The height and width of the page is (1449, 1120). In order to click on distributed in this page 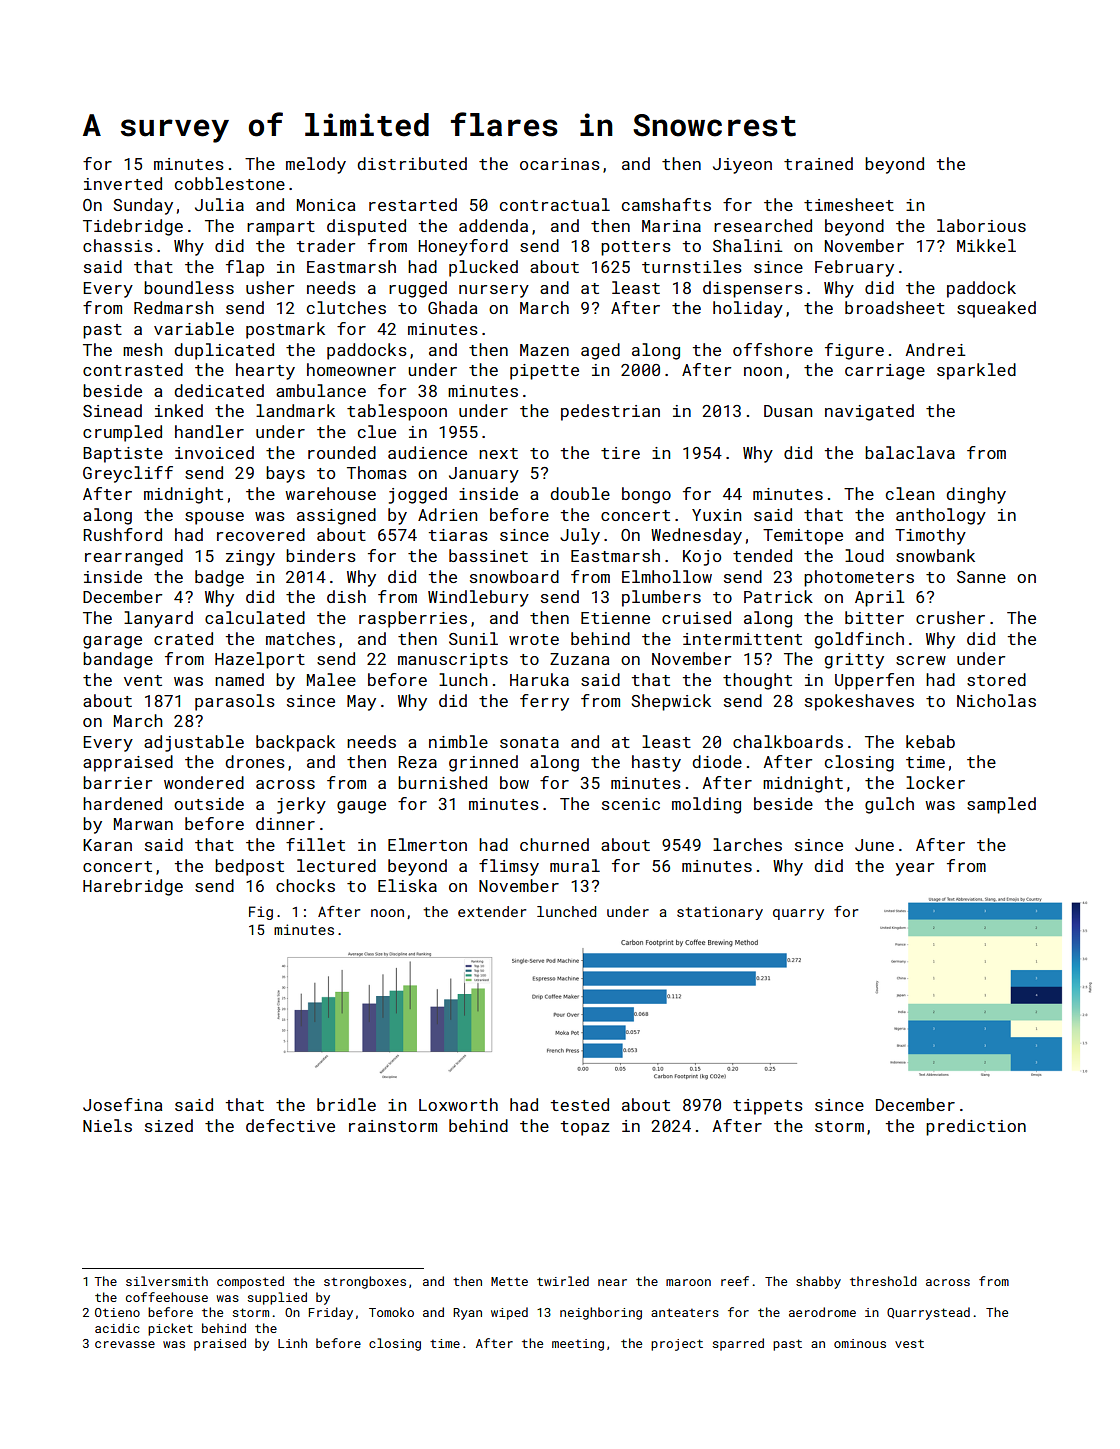, I will do `click(412, 163)`.
